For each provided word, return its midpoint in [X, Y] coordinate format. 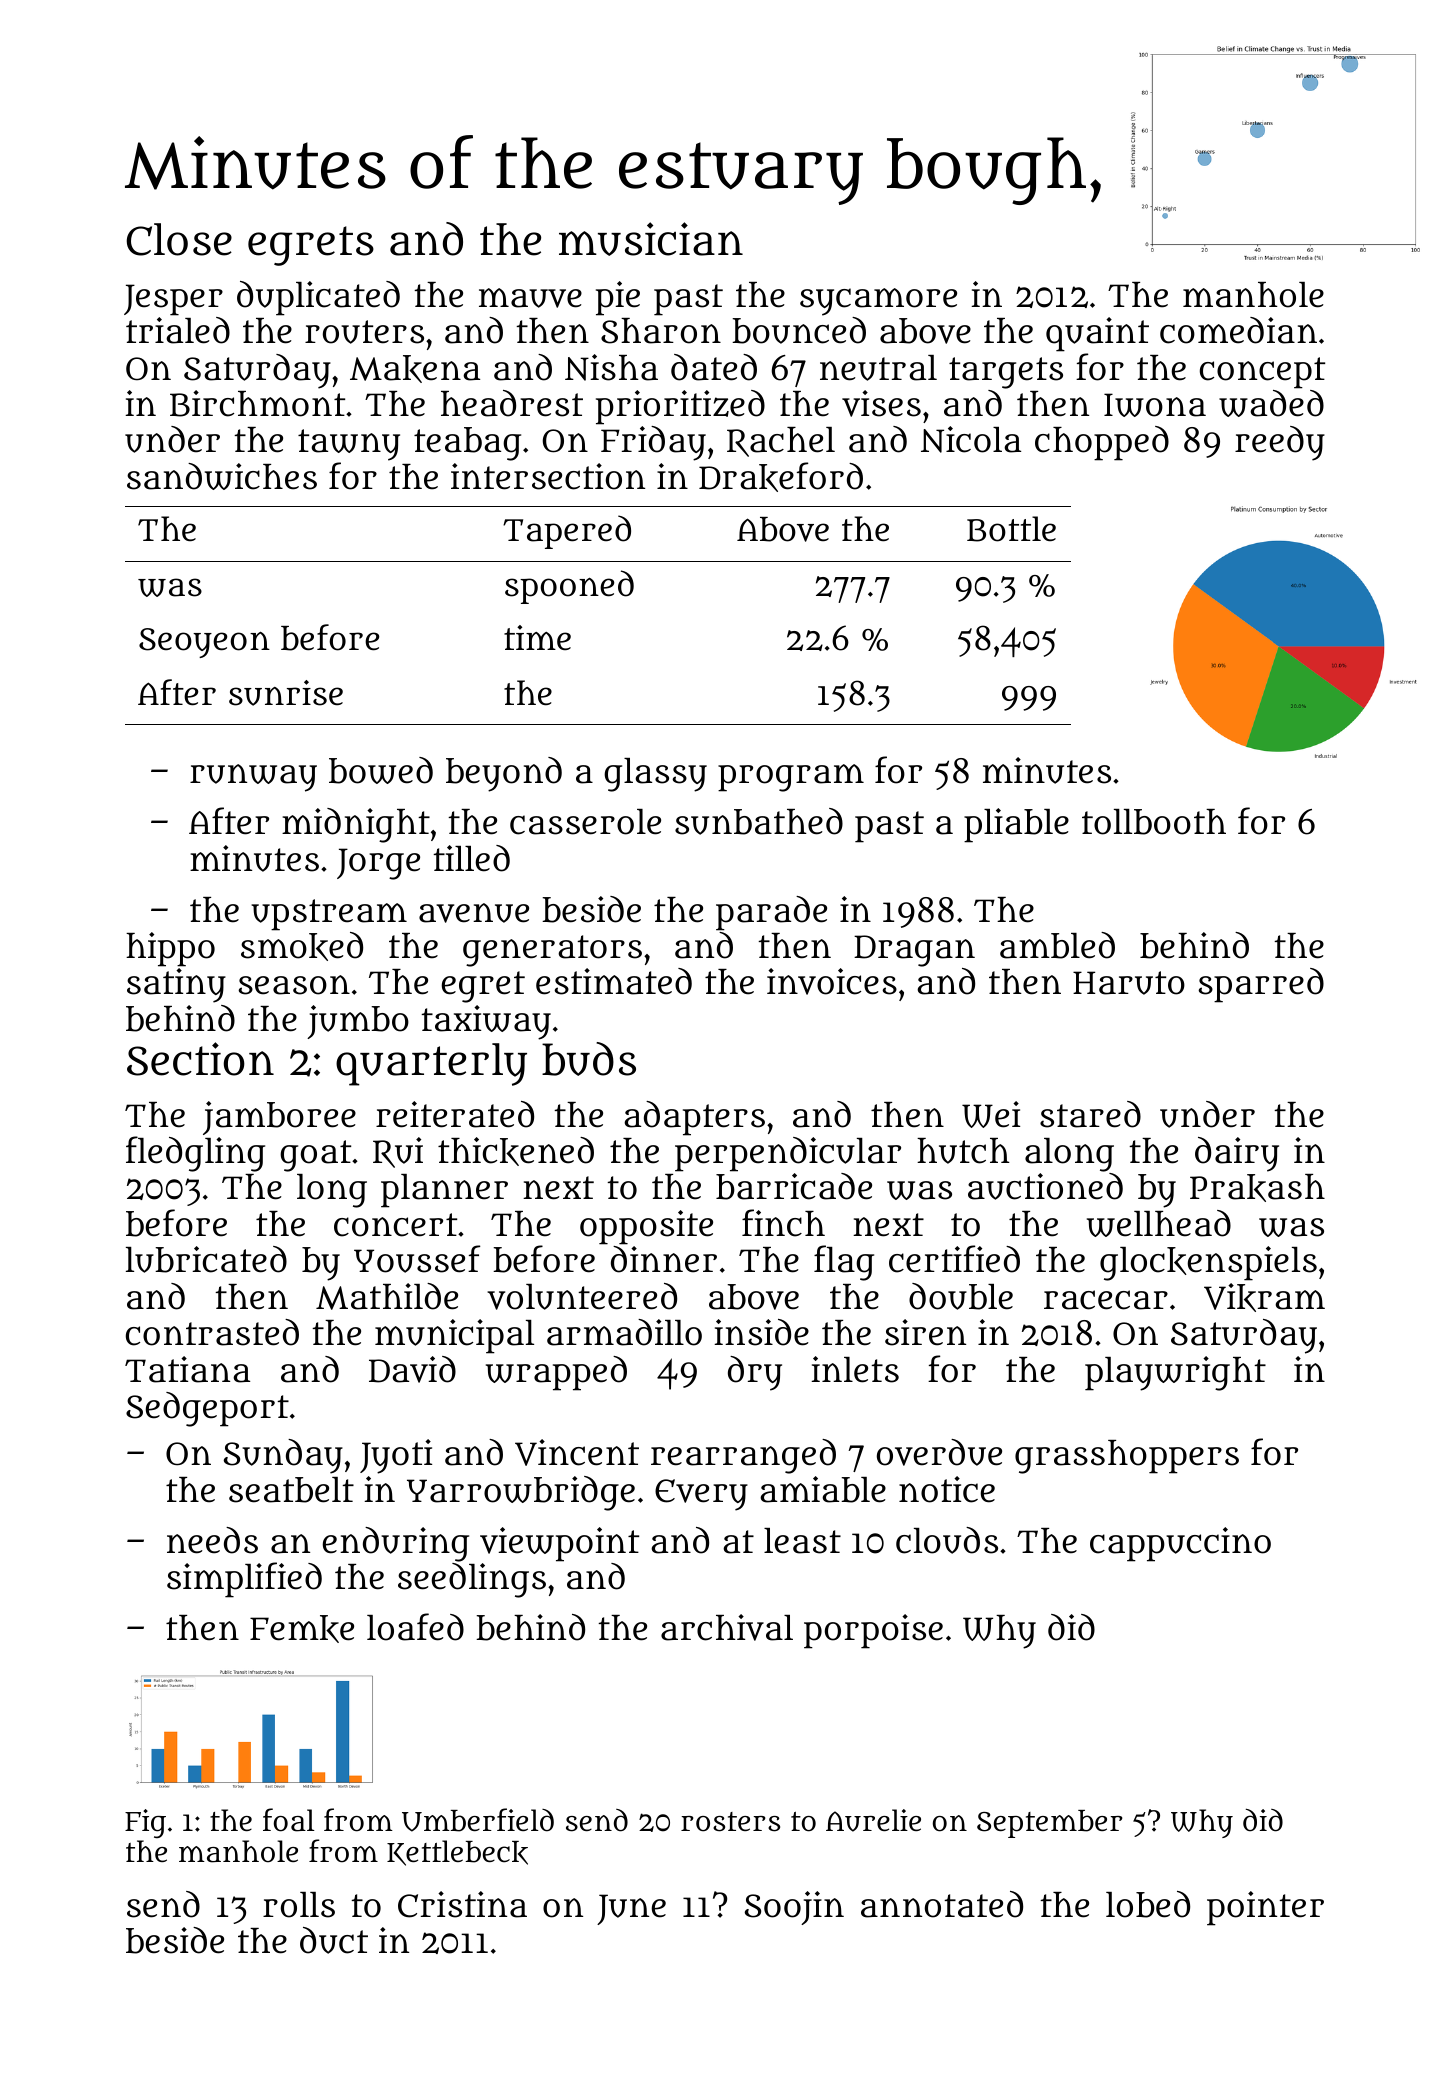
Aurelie [873, 1820]
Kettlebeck [457, 1853]
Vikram [1264, 1297]
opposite [646, 1227]
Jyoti [396, 1456]
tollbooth [1154, 822]
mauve [530, 298]
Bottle [1011, 529]
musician [651, 239]
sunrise [286, 693]
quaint [1097, 334]
